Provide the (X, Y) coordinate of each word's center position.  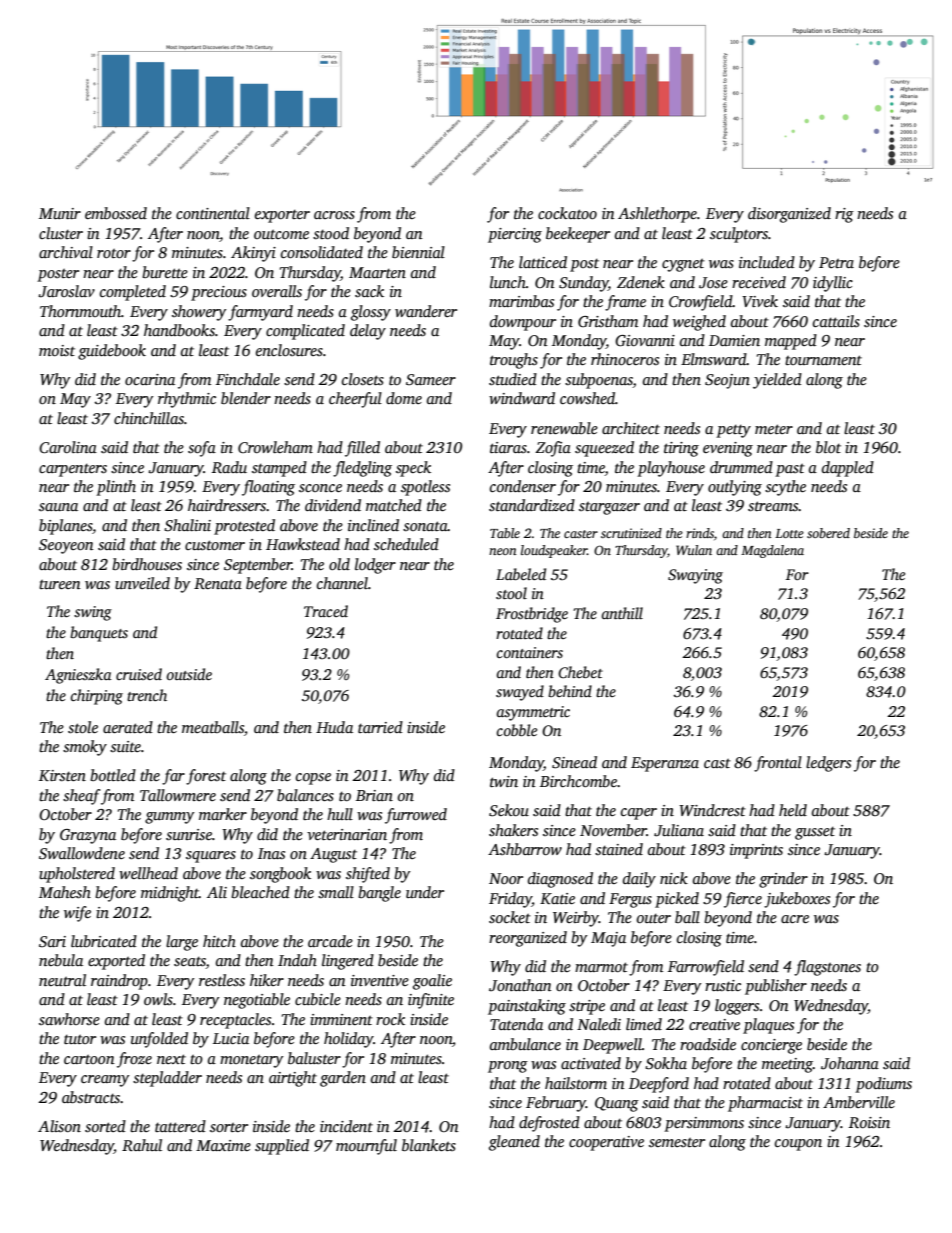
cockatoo (567, 213)
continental (213, 213)
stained (619, 849)
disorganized (789, 215)
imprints (756, 851)
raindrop (119, 982)
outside (189, 674)
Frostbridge (532, 615)
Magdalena (772, 551)
